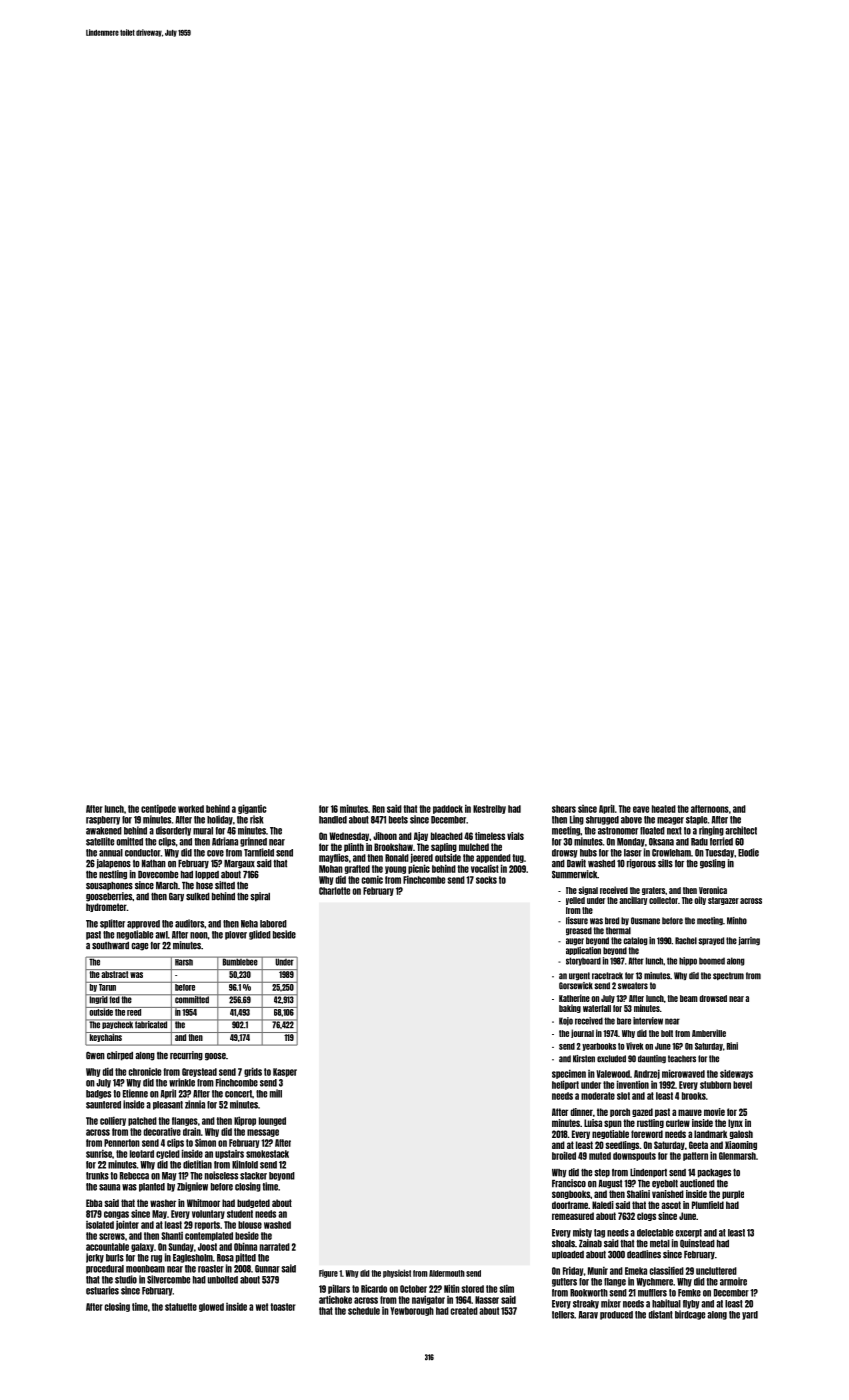  What do you see at coordinates (715, 1085) in the document?
I see `stubborn` at bounding box center [715, 1085].
